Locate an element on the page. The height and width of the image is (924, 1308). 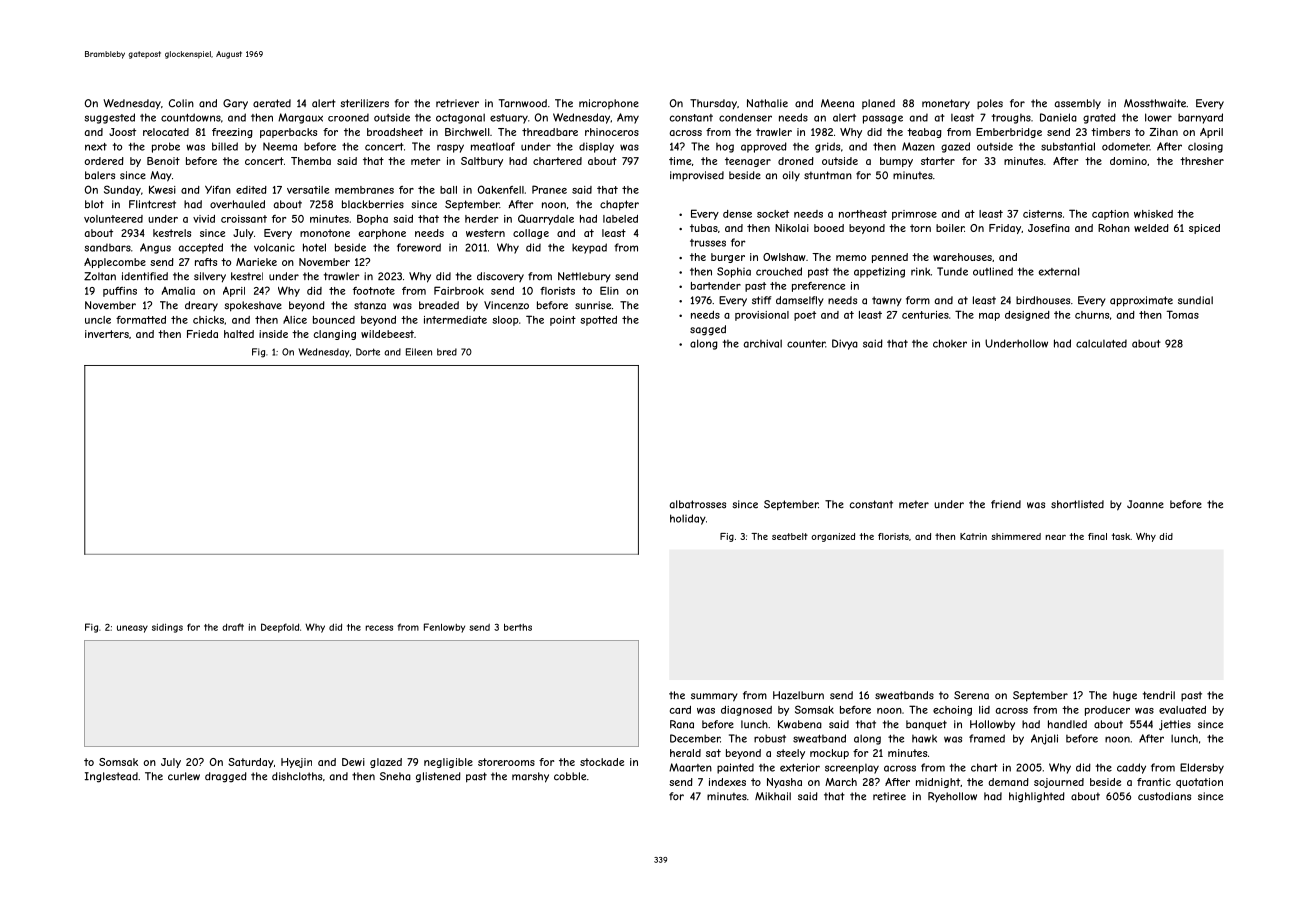
calculated is located at coordinates (1101, 343).
